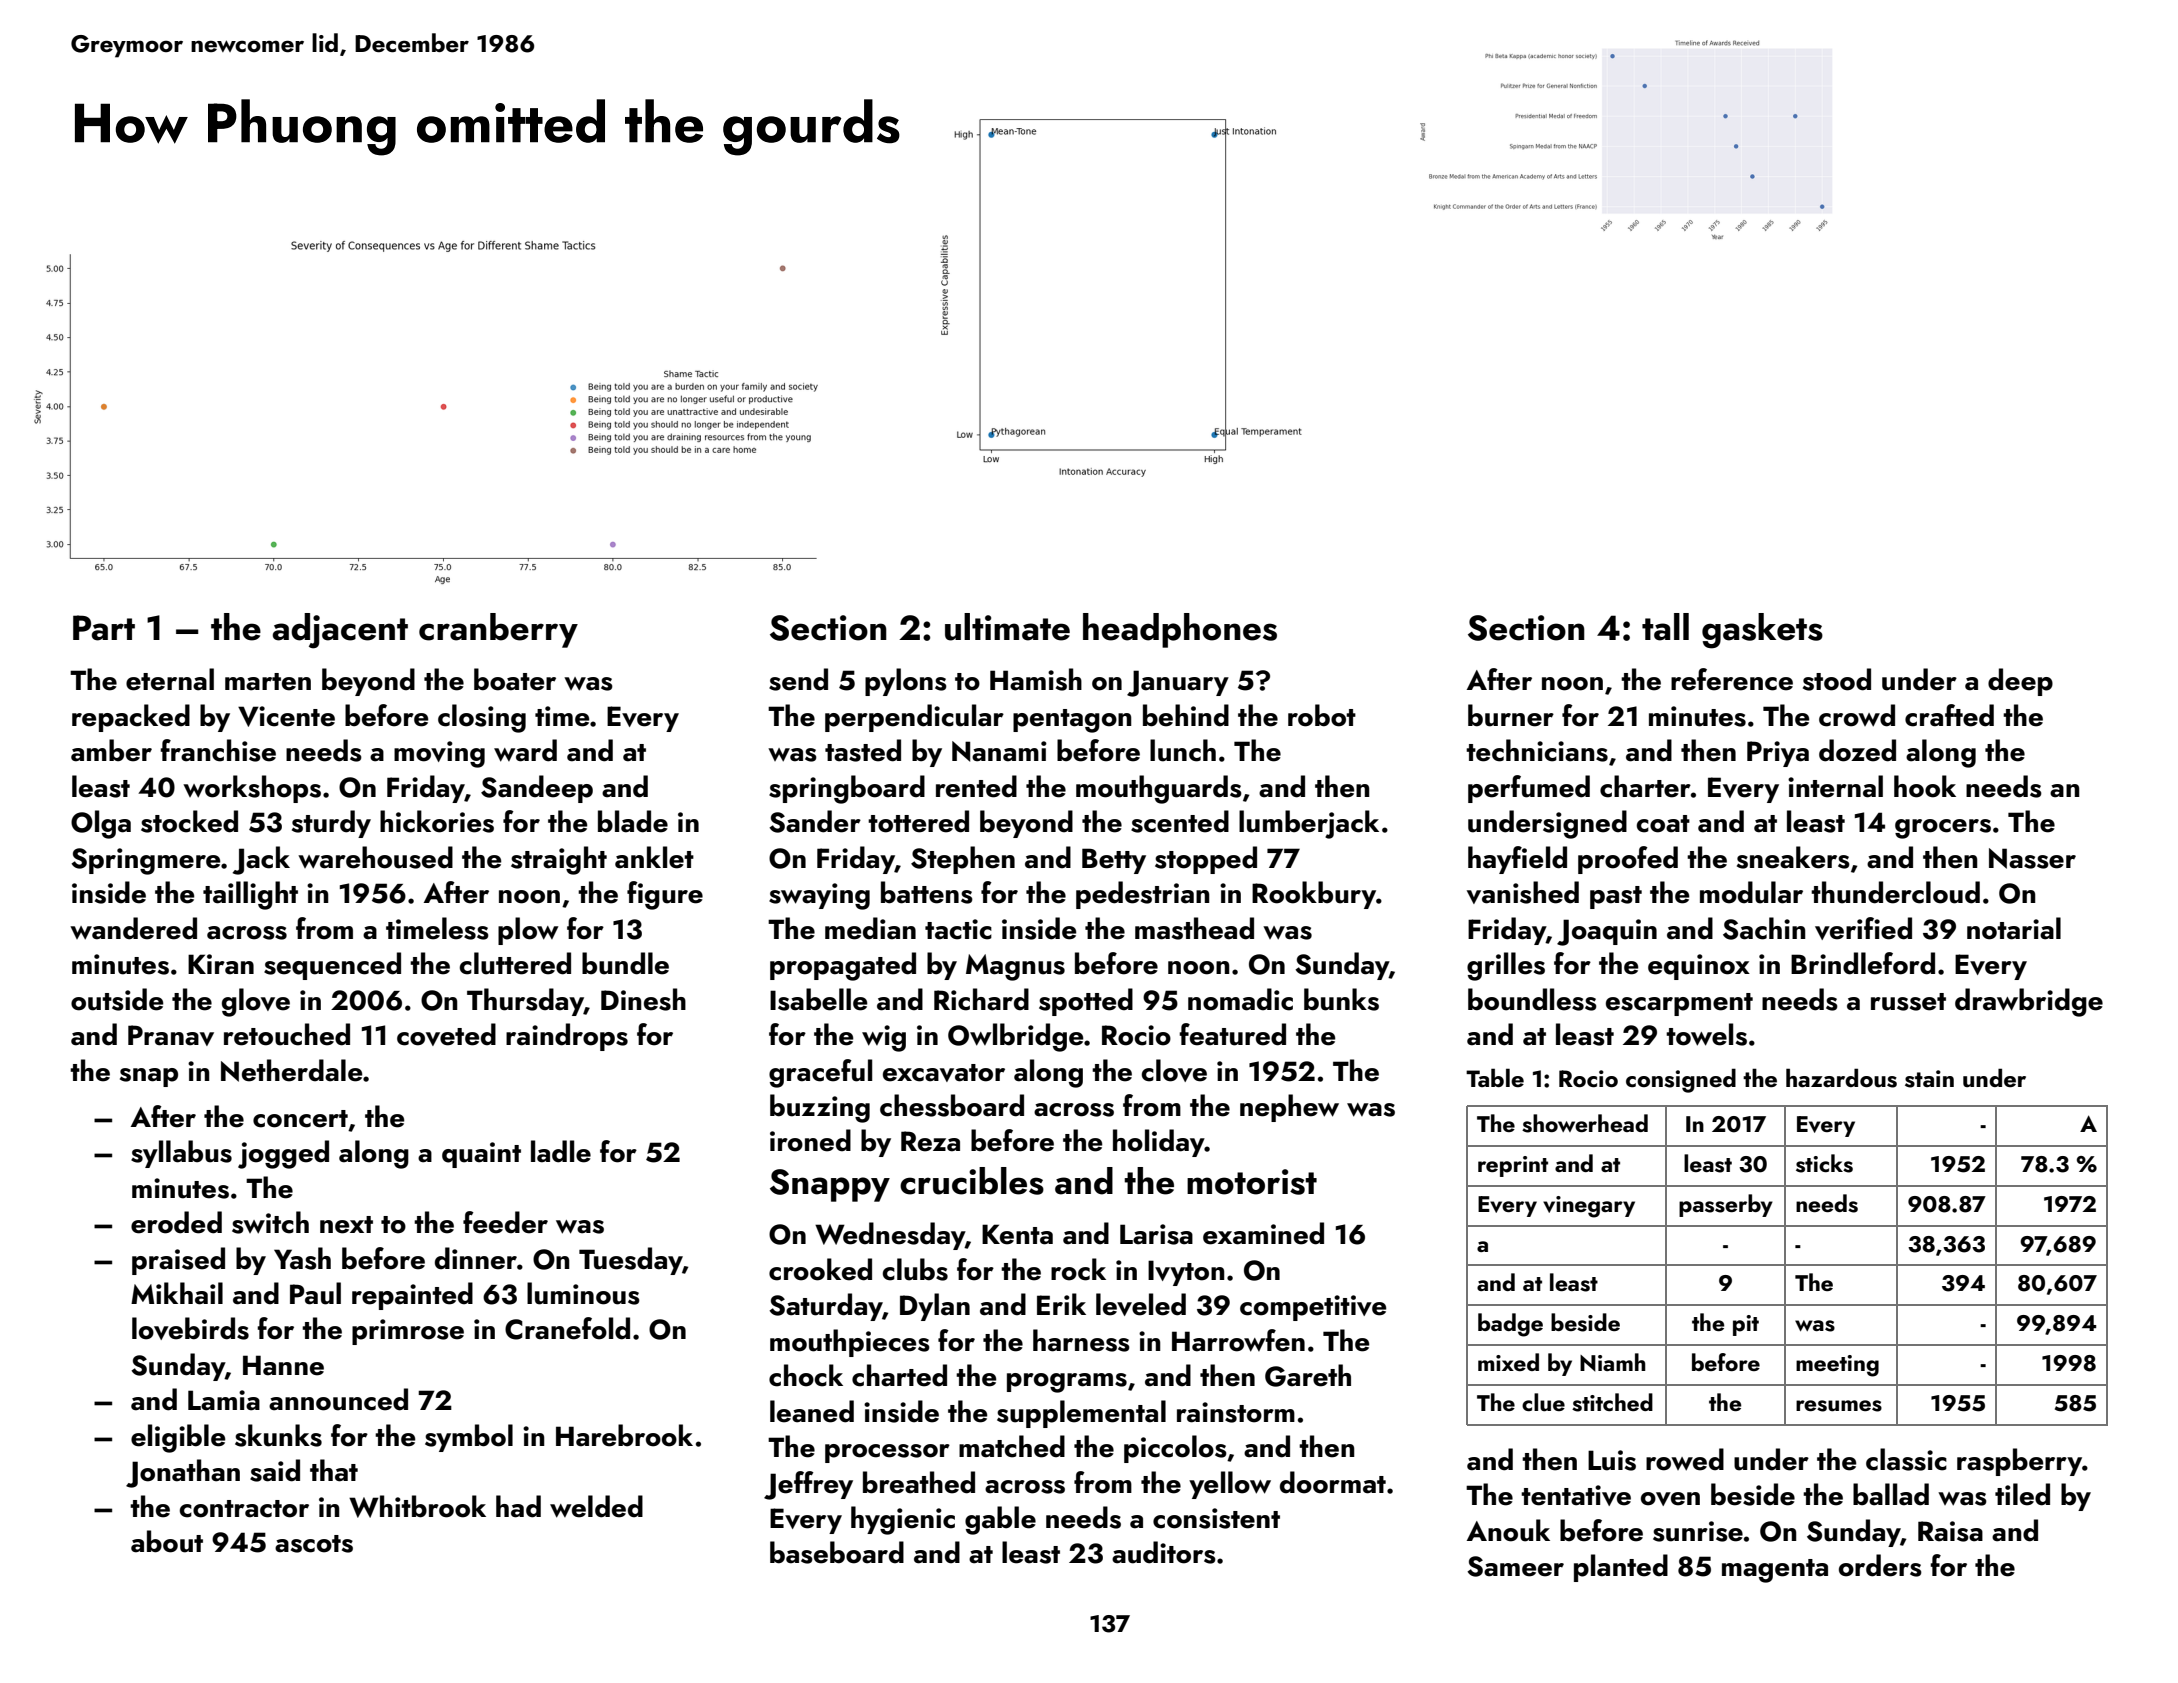 The width and height of the image is (2178, 1683). What do you see at coordinates (314, 1544) in the image?
I see `ascots` at bounding box center [314, 1544].
